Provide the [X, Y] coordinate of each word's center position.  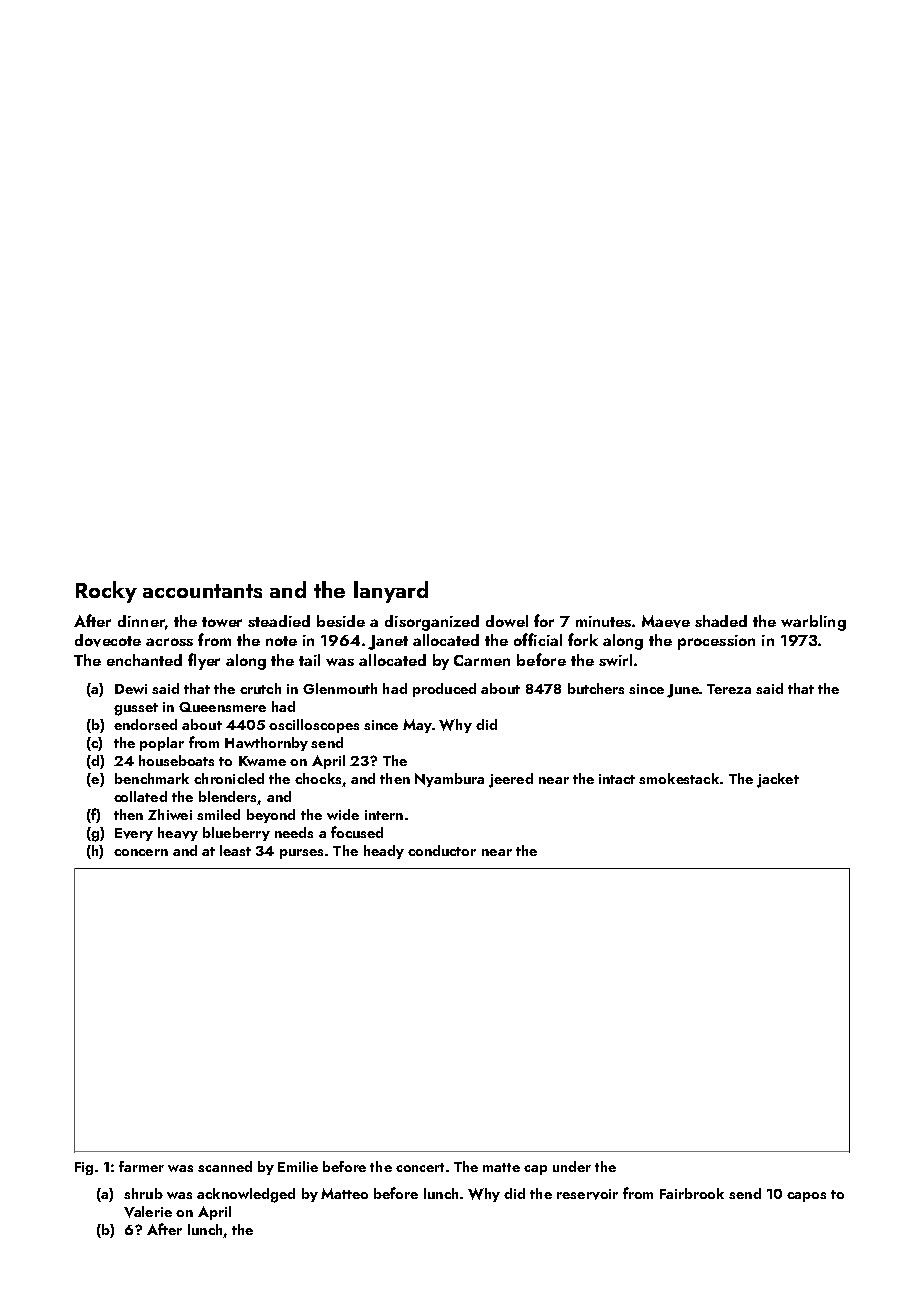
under [572, 1166]
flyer [204, 661]
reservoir [587, 1194]
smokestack [679, 778]
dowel [507, 621]
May [417, 726]
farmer [141, 1166]
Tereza [729, 689]
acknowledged [246, 1195]
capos [806, 1197]
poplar [162, 744]
